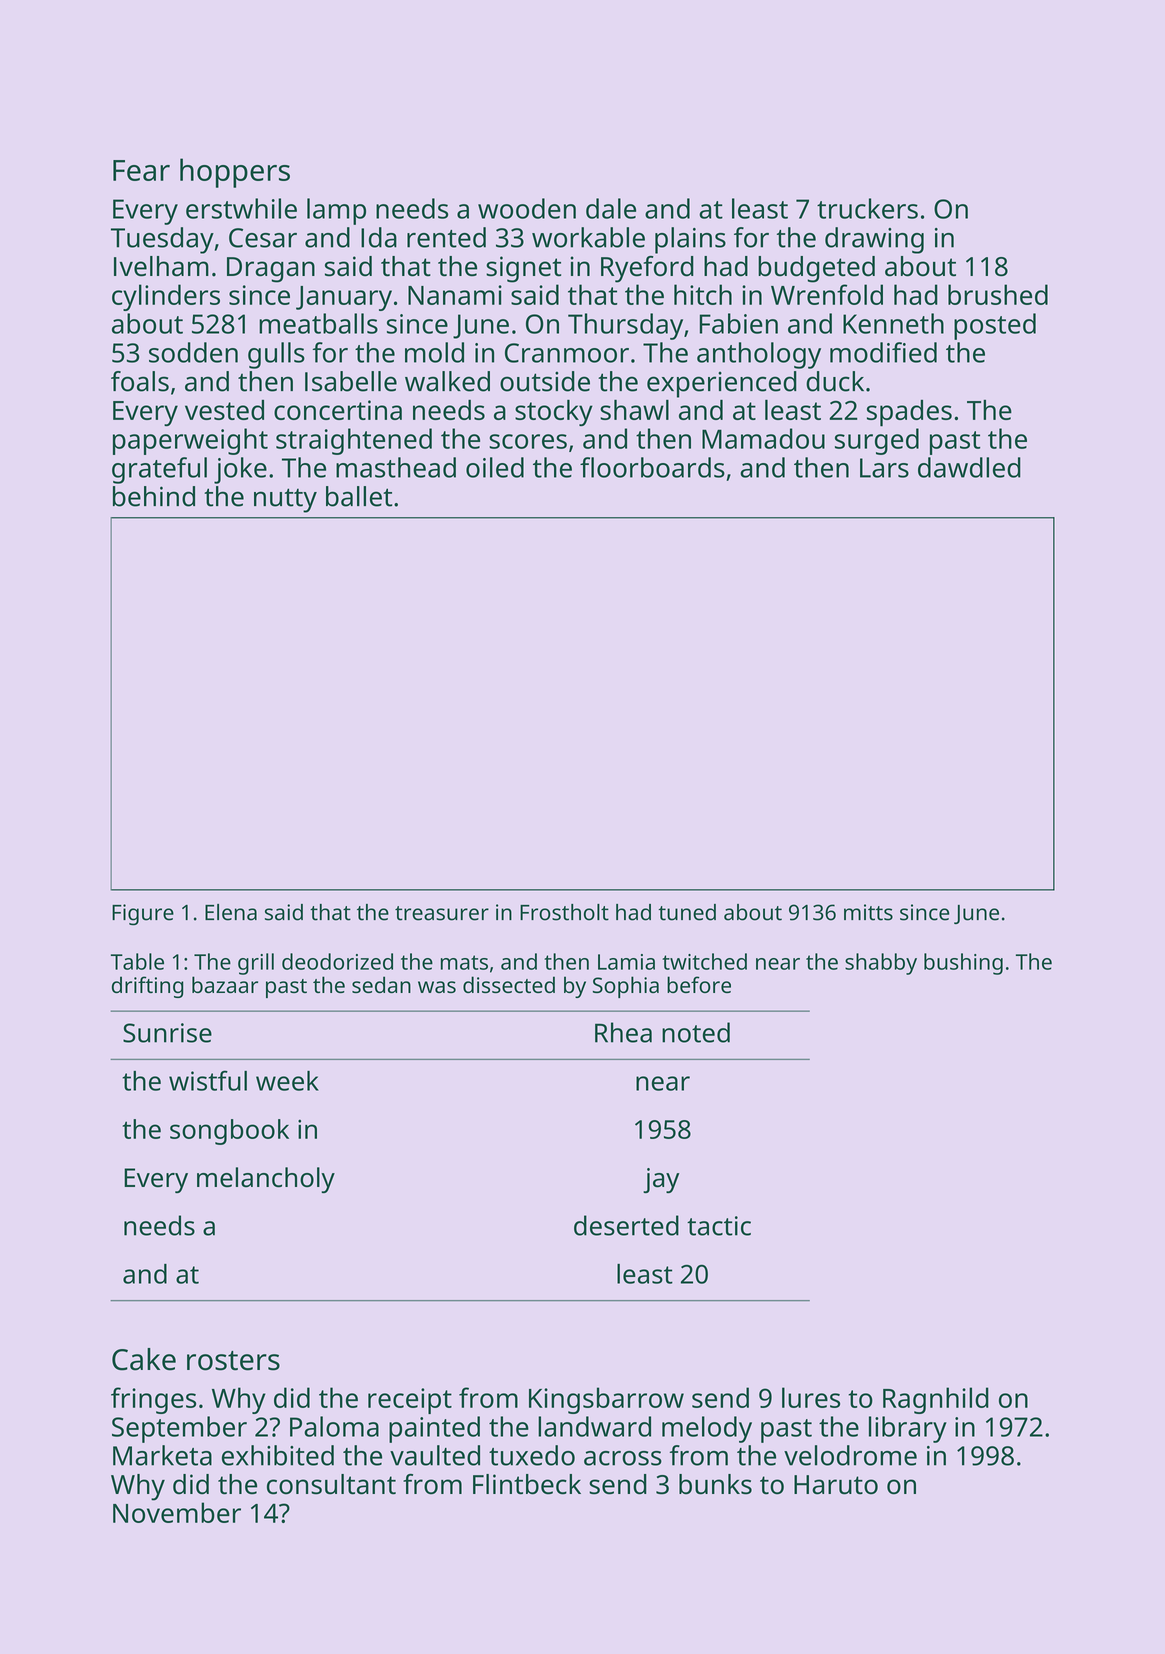  What do you see at coordinates (147, 987) in the page?
I see `drifting` at bounding box center [147, 987].
